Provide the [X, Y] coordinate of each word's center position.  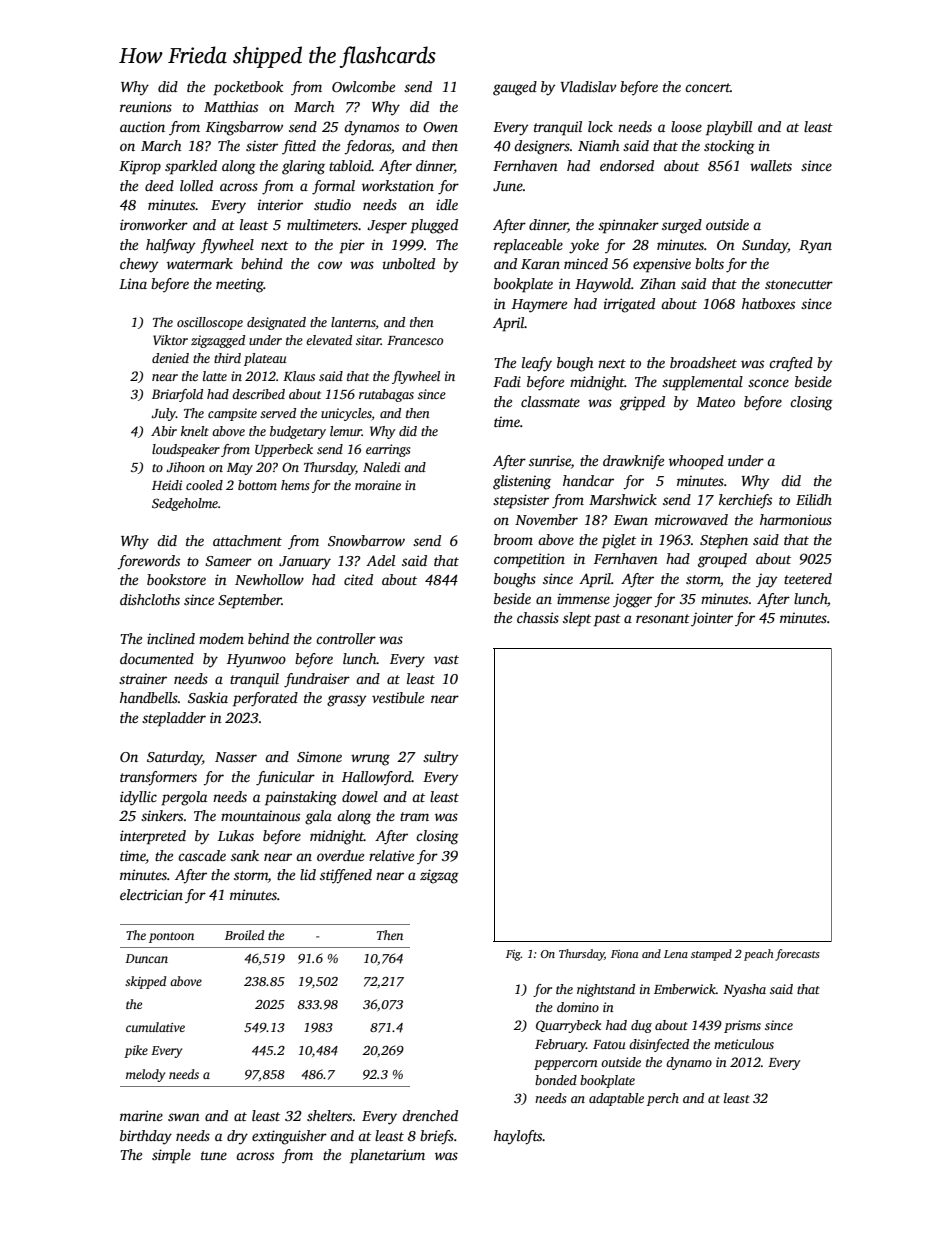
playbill [729, 128]
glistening [522, 482]
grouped [722, 560]
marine [141, 1115]
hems [295, 485]
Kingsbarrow [244, 128]
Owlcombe [363, 86]
